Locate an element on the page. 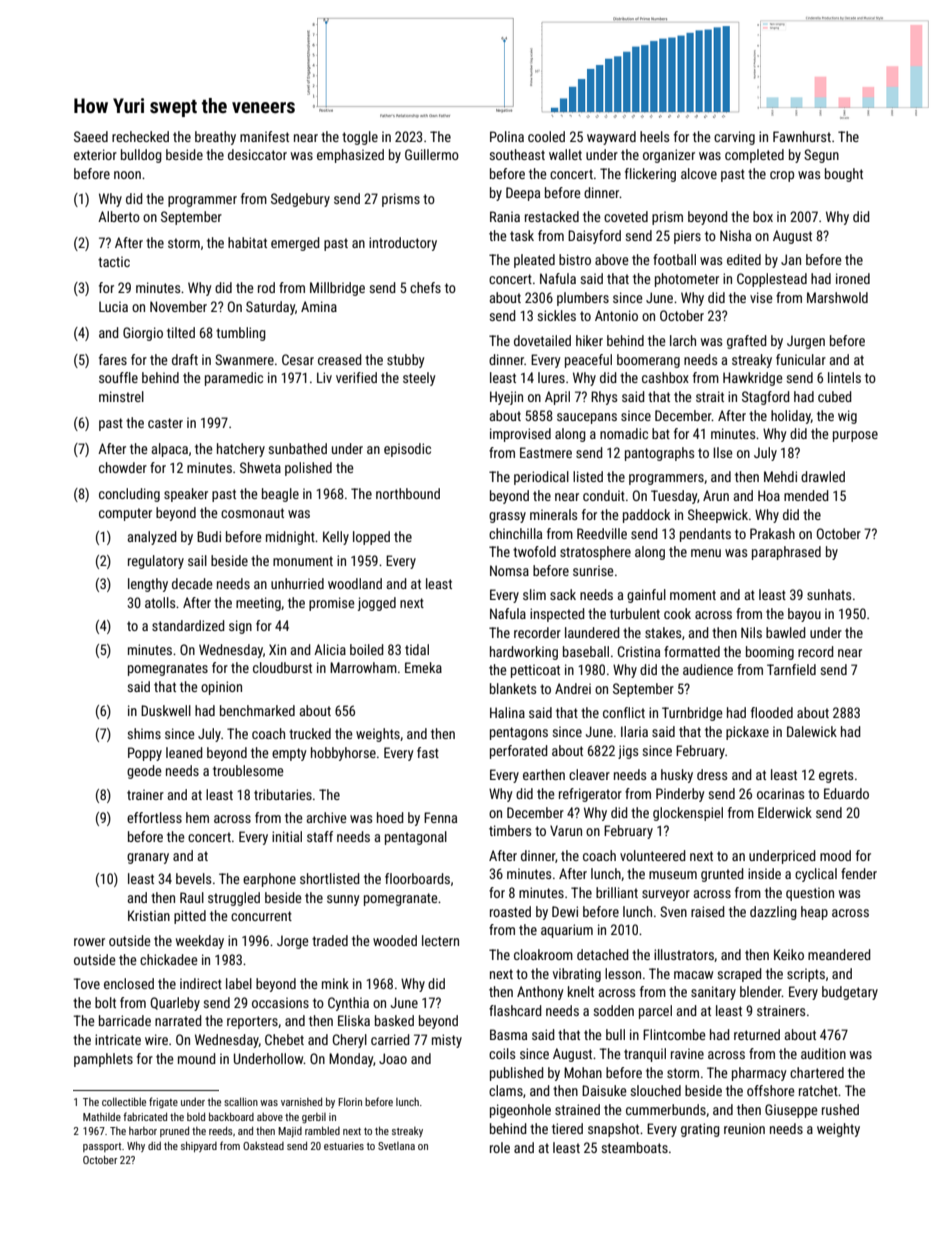 This document has height=1233, width=952. breathy is located at coordinates (215, 138).
